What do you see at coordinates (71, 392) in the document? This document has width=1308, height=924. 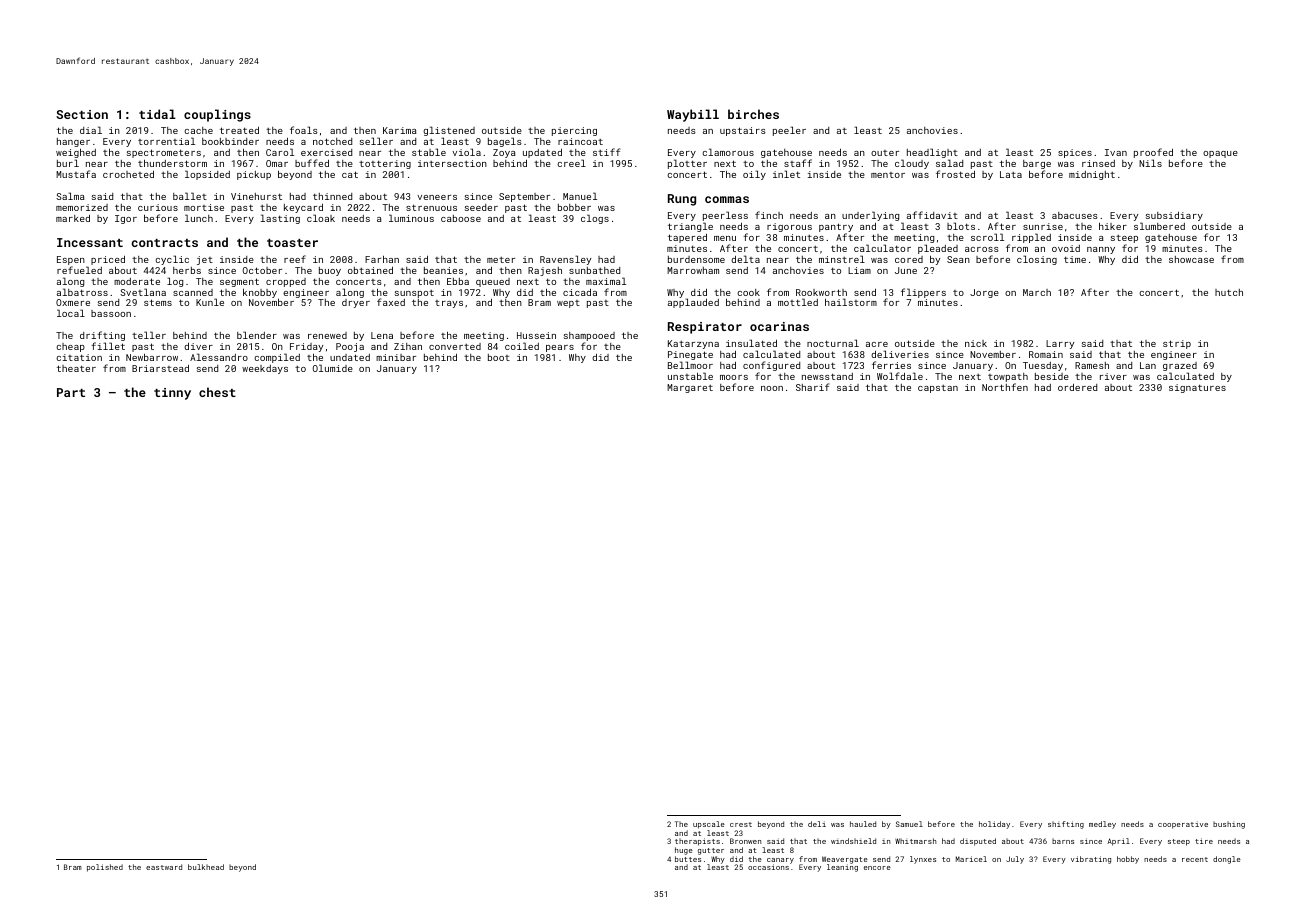 I see `Part` at bounding box center [71, 392].
